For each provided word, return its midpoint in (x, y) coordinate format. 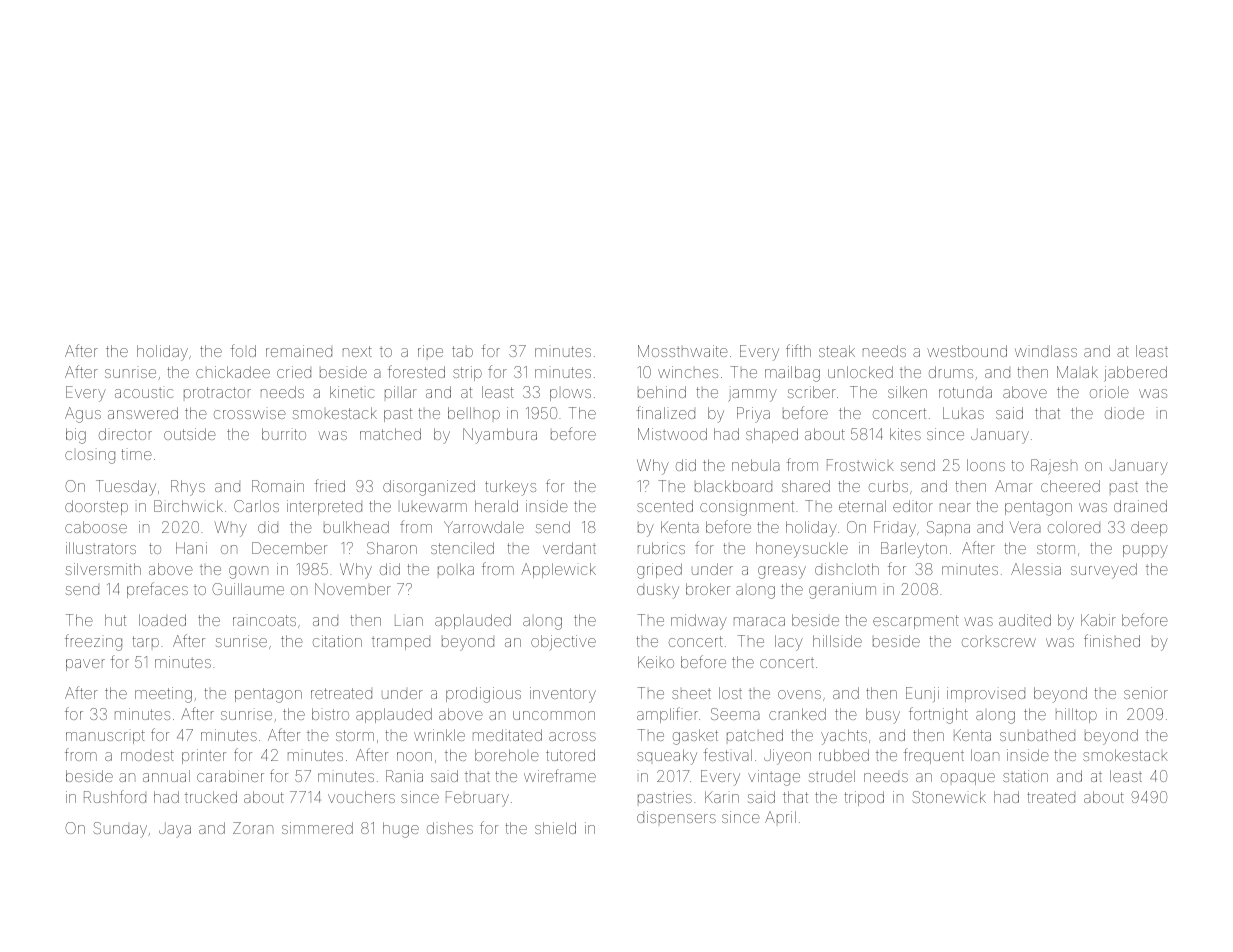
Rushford (115, 796)
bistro (330, 714)
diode (1124, 413)
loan (985, 755)
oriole (1109, 392)
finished (1112, 640)
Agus (83, 415)
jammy (752, 394)
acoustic (144, 392)
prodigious (483, 695)
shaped (772, 435)
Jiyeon (787, 757)
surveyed (1104, 571)
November (353, 589)
